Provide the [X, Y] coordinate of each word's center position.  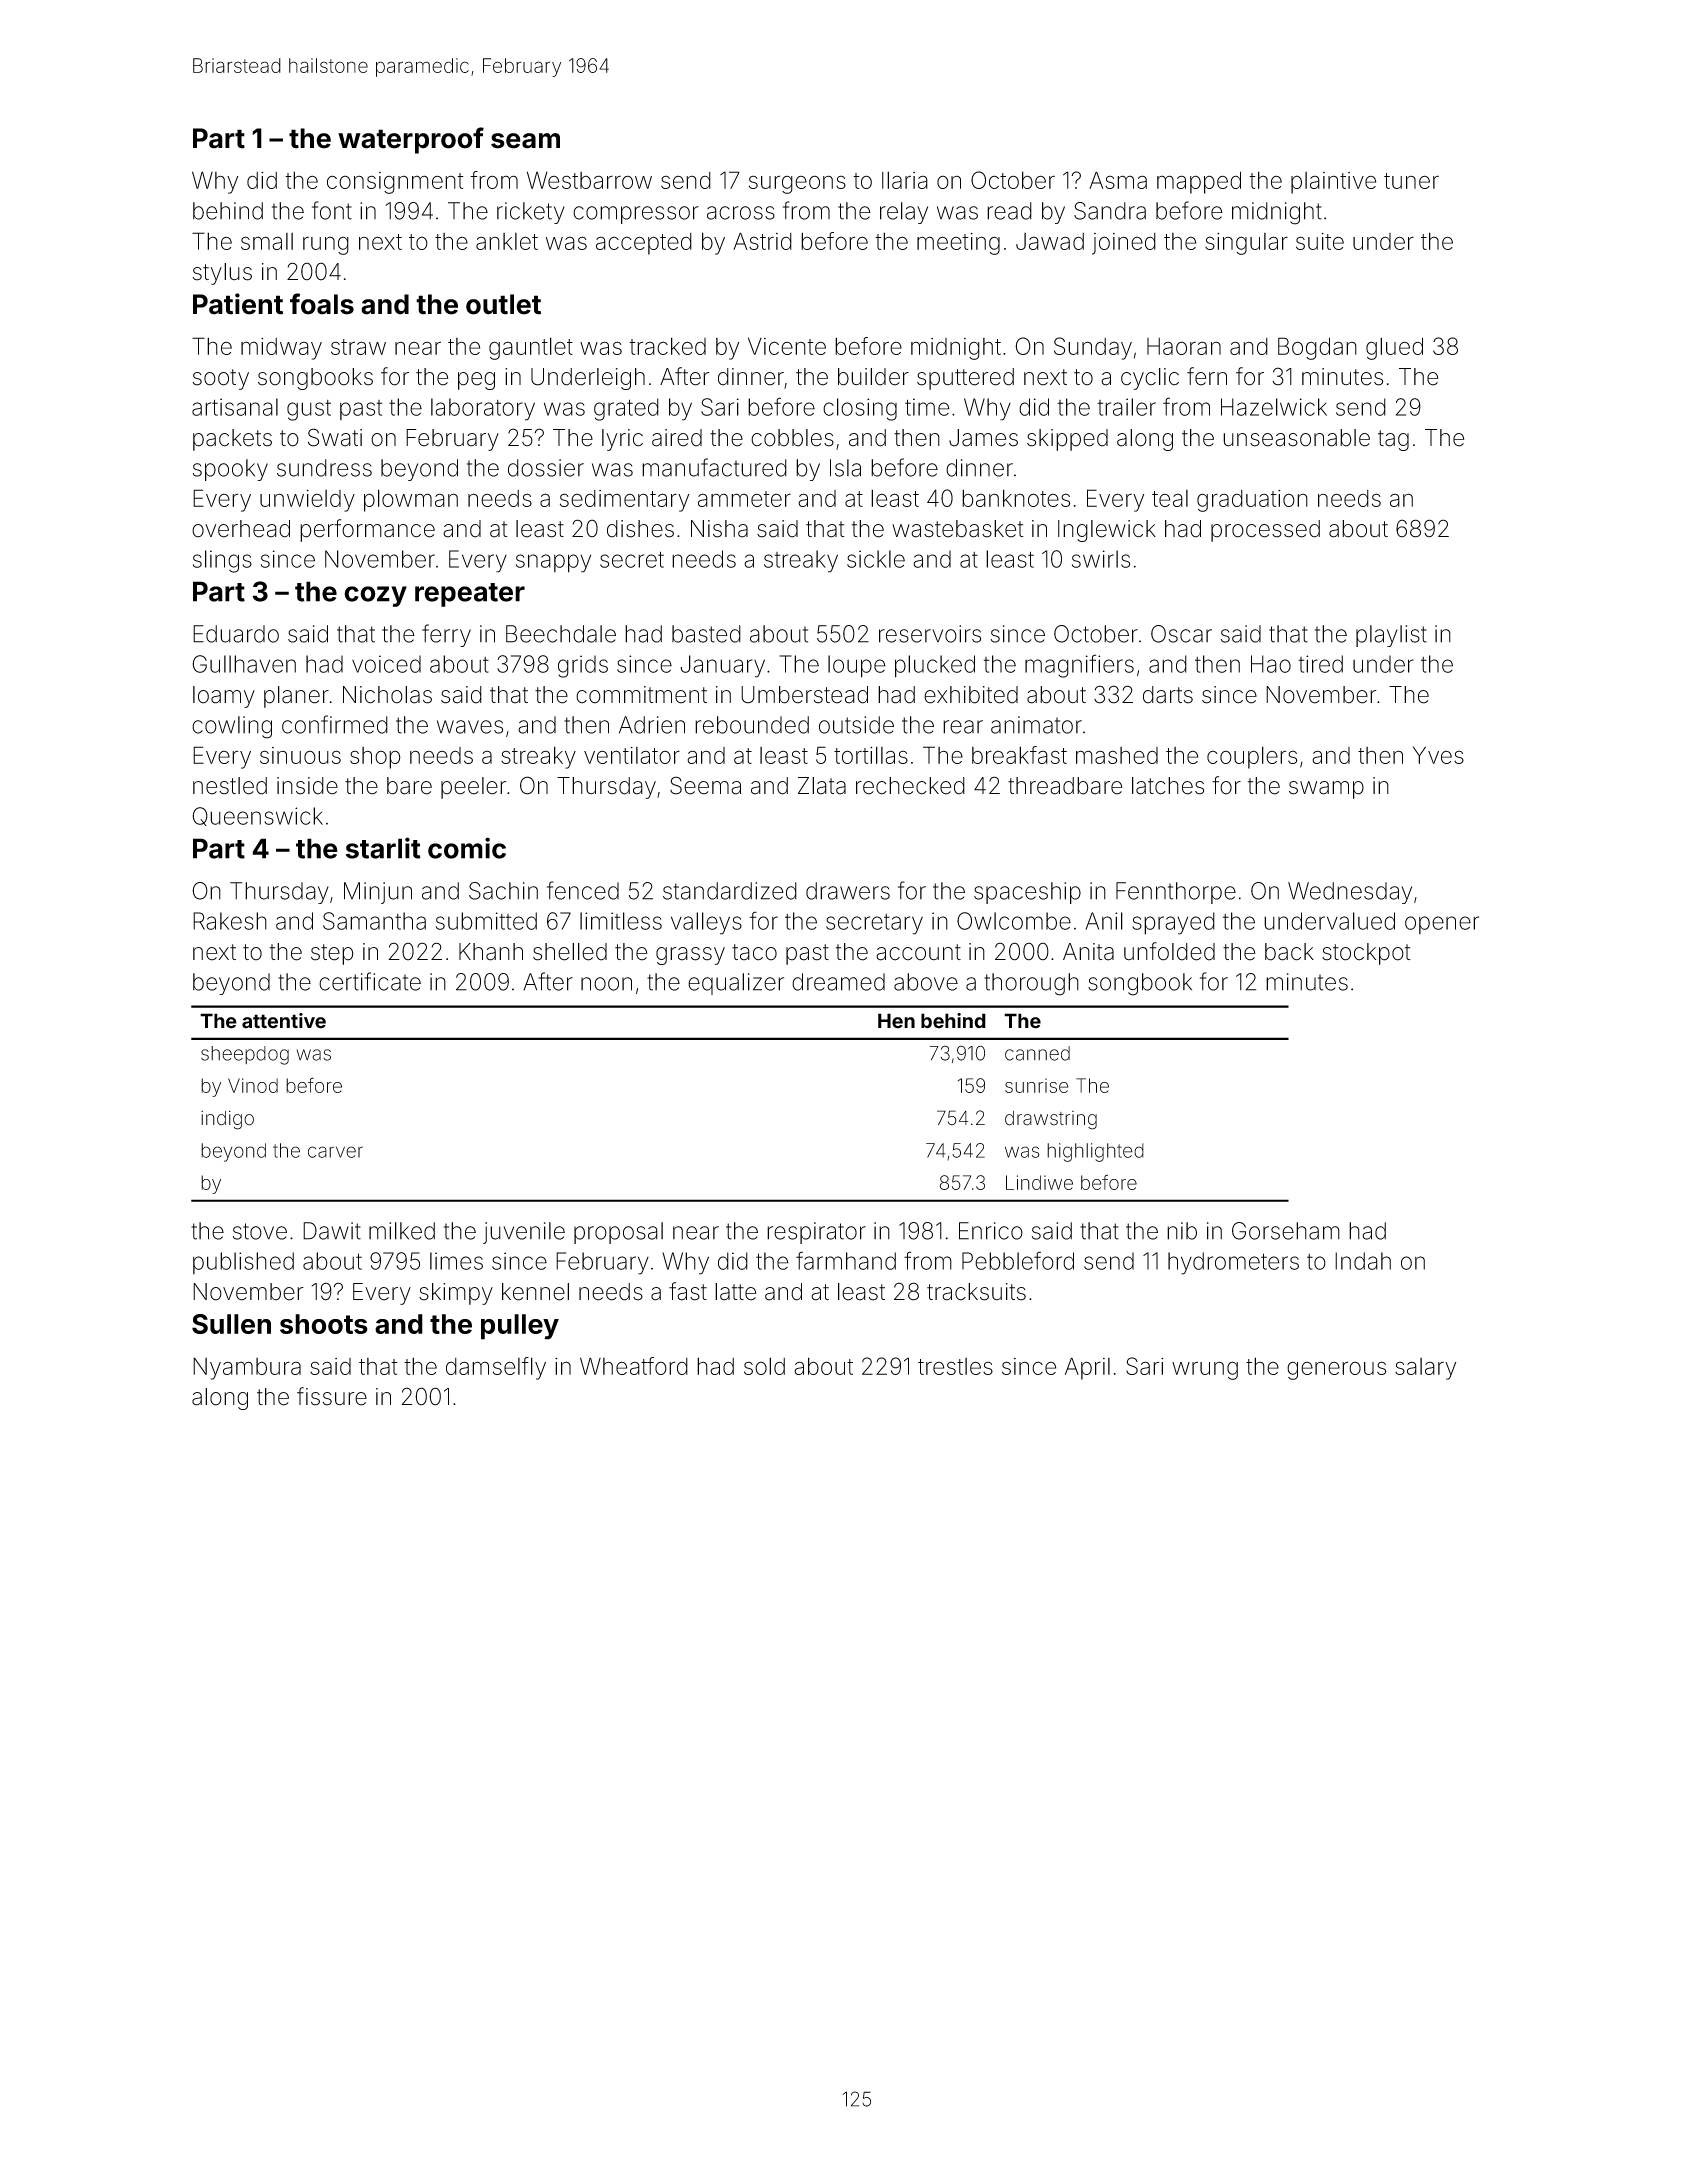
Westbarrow [589, 180]
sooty [221, 379]
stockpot [1366, 954]
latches [1168, 786]
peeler [474, 788]
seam [525, 141]
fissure [332, 1396]
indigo [227, 1120]
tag [1393, 440]
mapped [1199, 182]
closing [860, 409]
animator [1036, 725]
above [926, 982]
